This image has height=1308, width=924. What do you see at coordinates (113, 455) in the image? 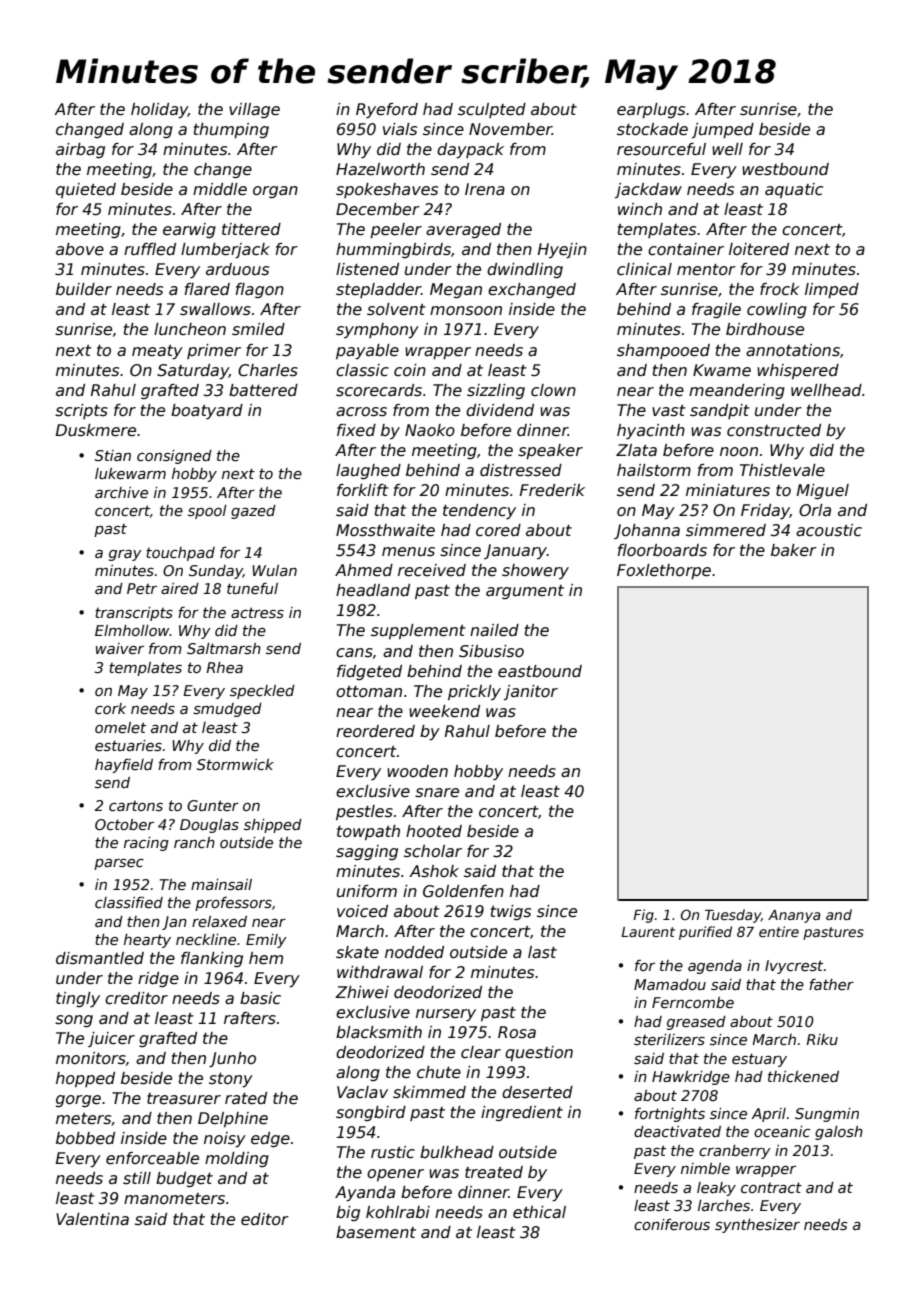
I see `Stian` at bounding box center [113, 455].
